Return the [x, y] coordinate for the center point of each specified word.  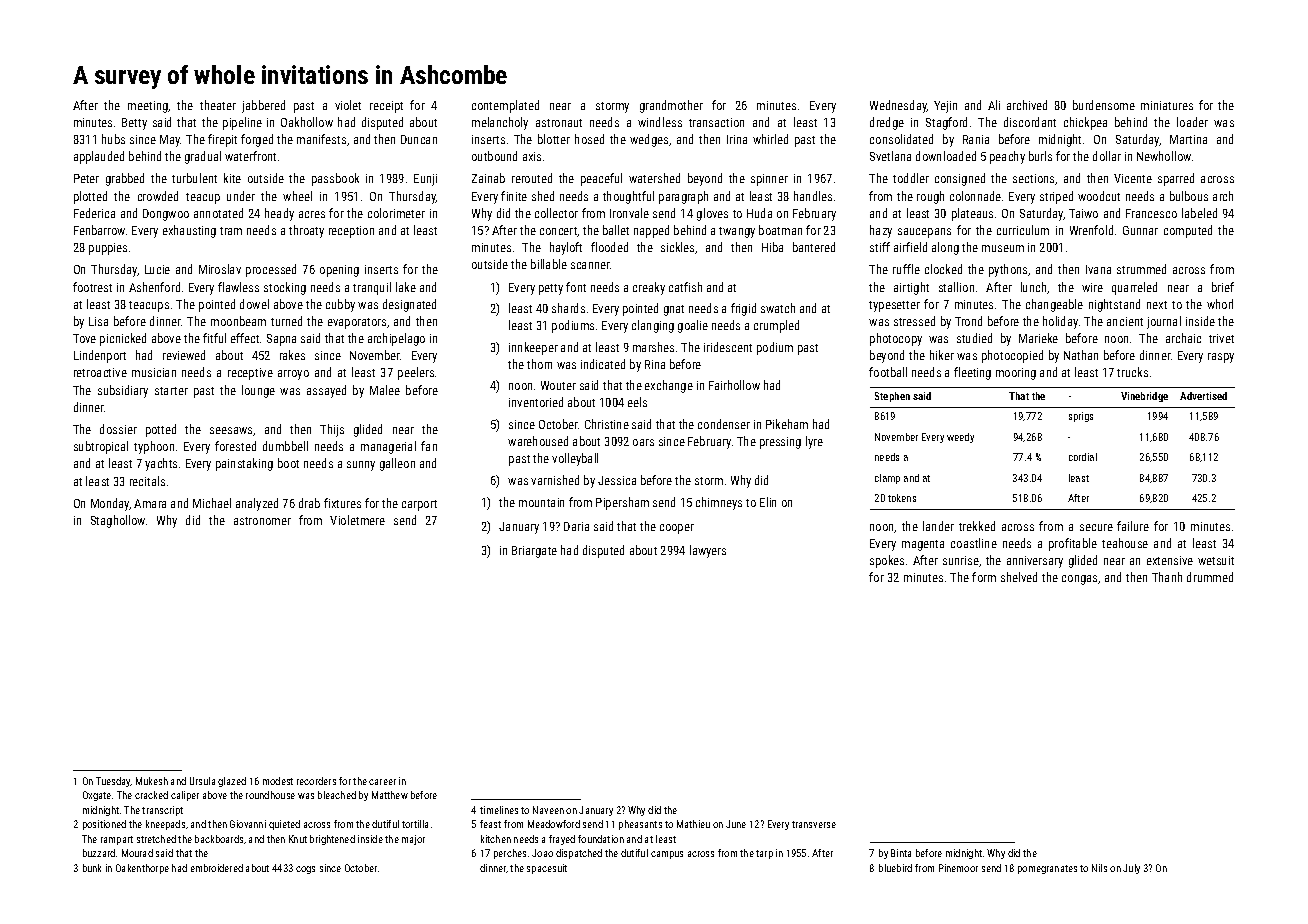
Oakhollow [307, 122]
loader [1192, 122]
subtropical [101, 447]
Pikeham [787, 424]
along [945, 248]
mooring [1016, 374]
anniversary [1035, 562]
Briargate [534, 552]
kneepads [165, 825]
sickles [677, 247]
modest [278, 781]
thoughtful [628, 197]
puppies [108, 249]
